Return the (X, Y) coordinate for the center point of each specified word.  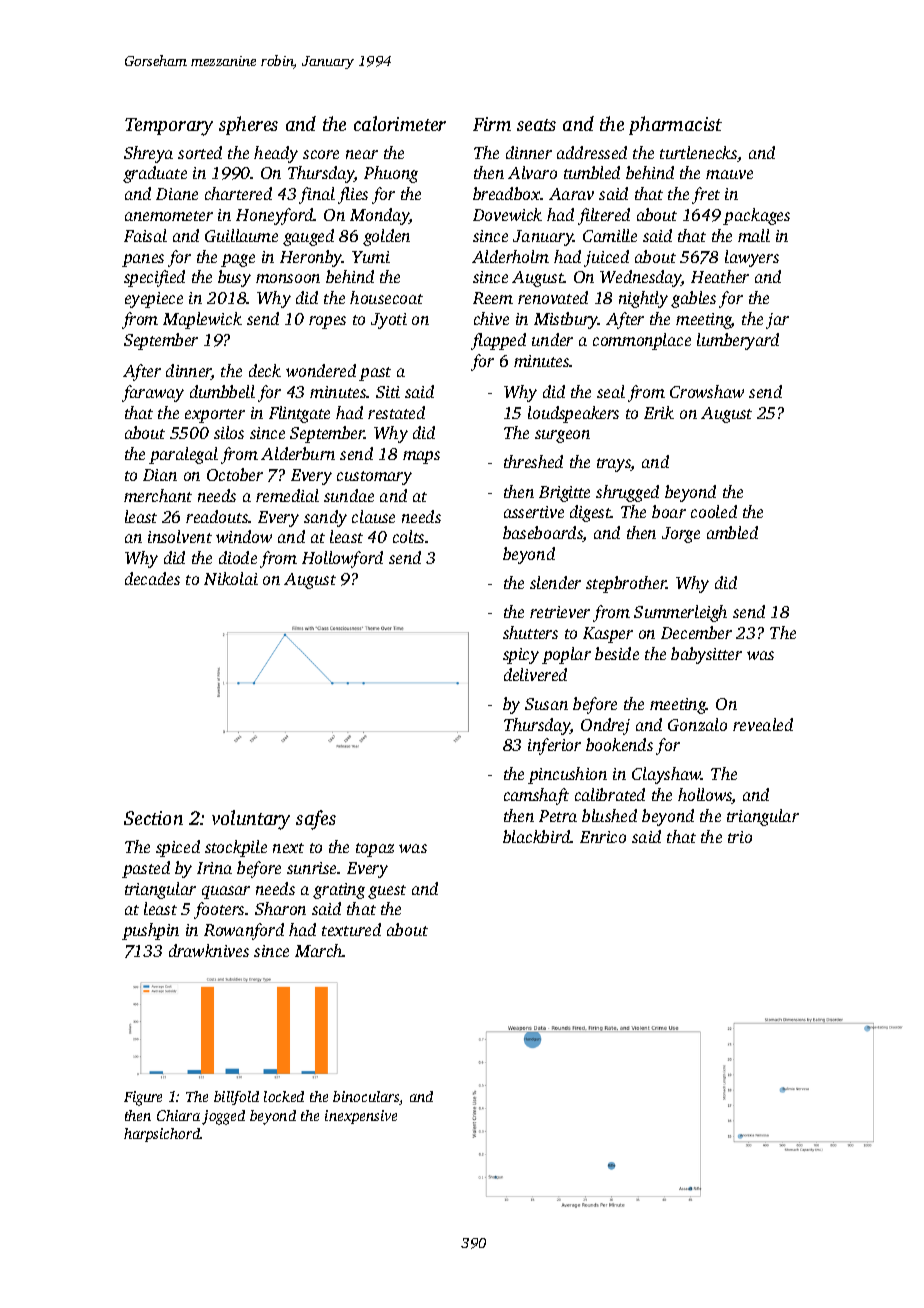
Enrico (603, 837)
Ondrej (605, 726)
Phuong (391, 174)
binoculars (366, 1098)
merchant (158, 495)
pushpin (150, 931)
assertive (534, 512)
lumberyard (738, 341)
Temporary (169, 127)
